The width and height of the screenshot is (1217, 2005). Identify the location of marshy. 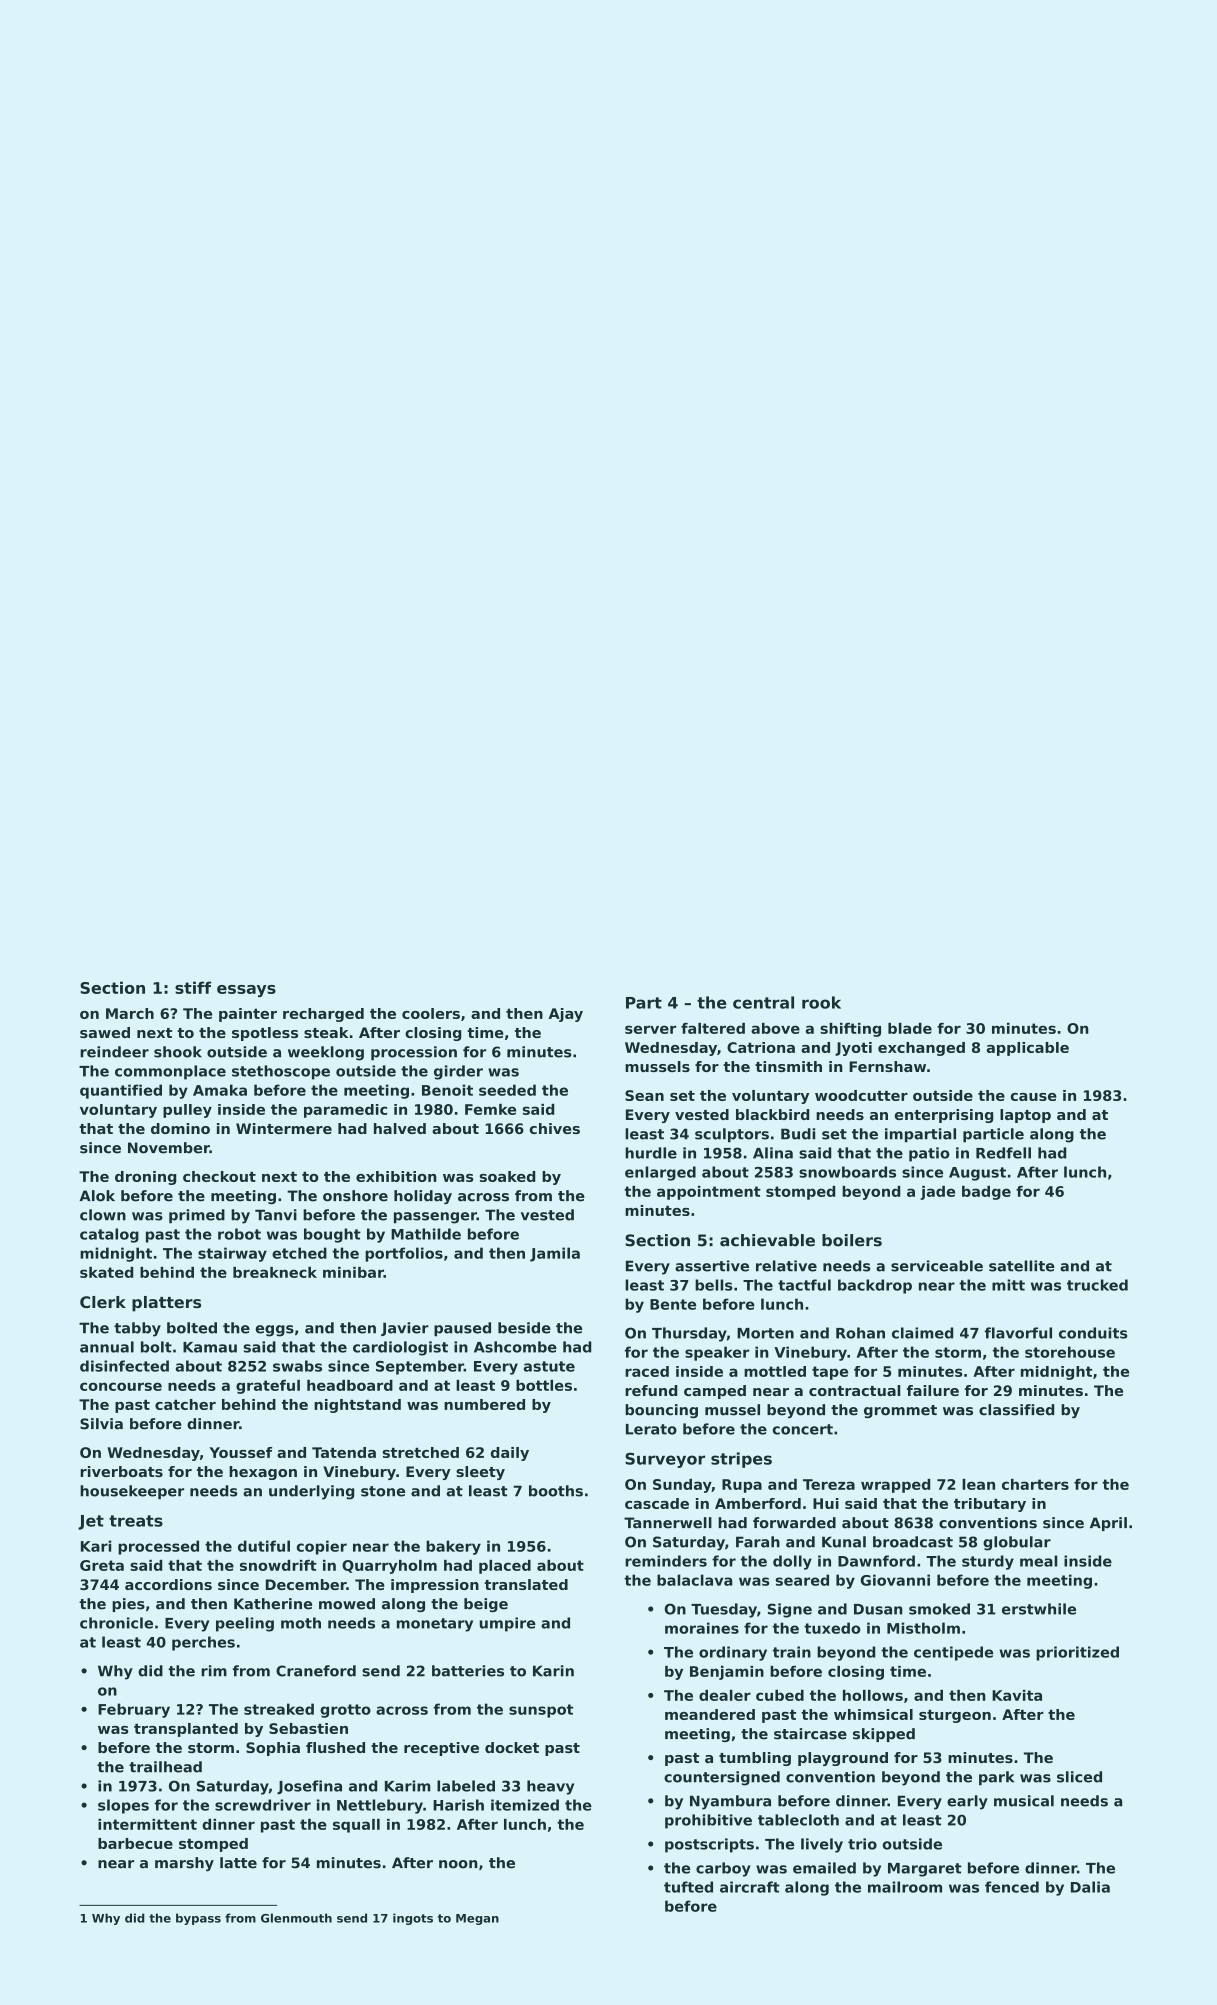
(184, 1864).
